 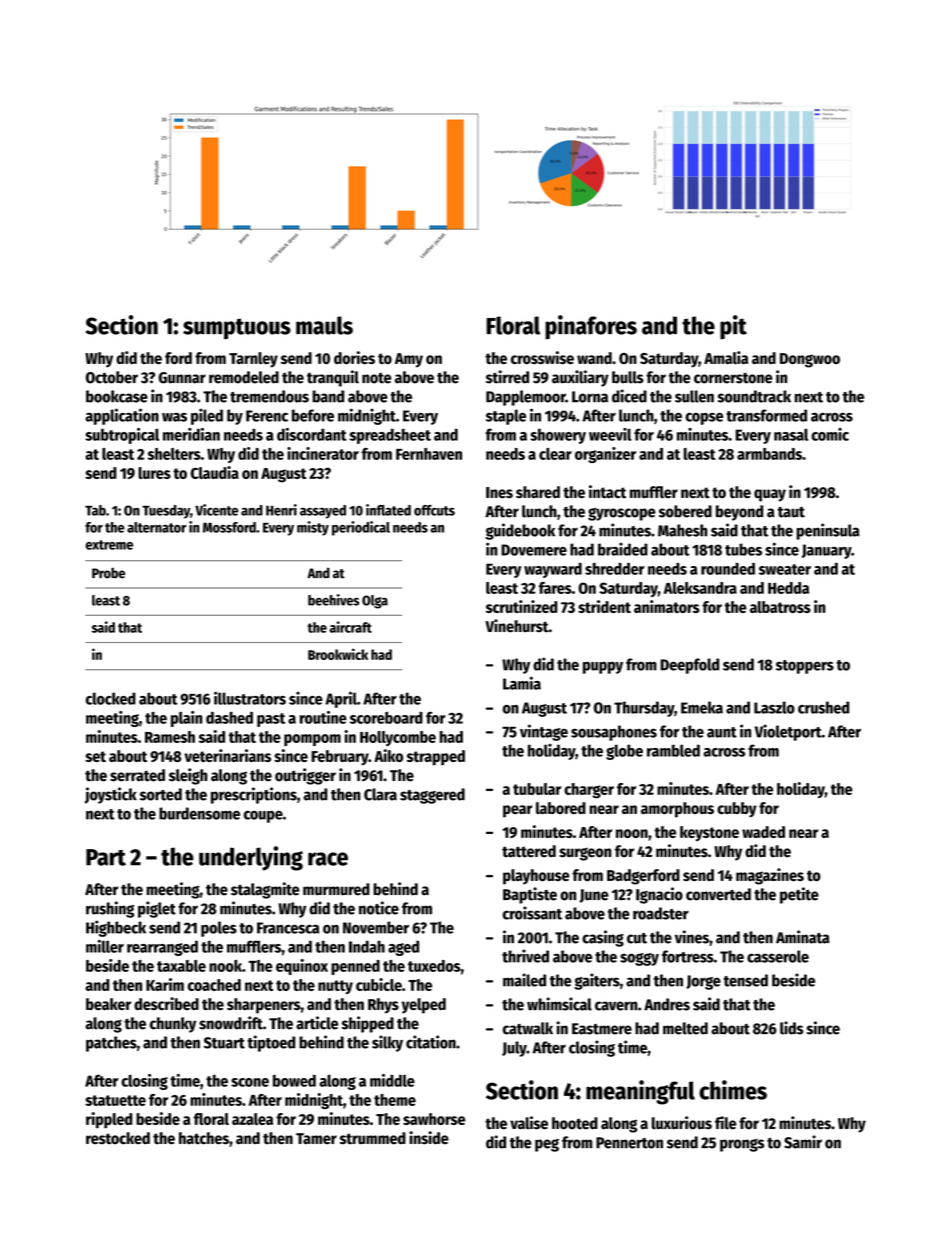 I want to click on Ignacio, so click(x=659, y=895).
